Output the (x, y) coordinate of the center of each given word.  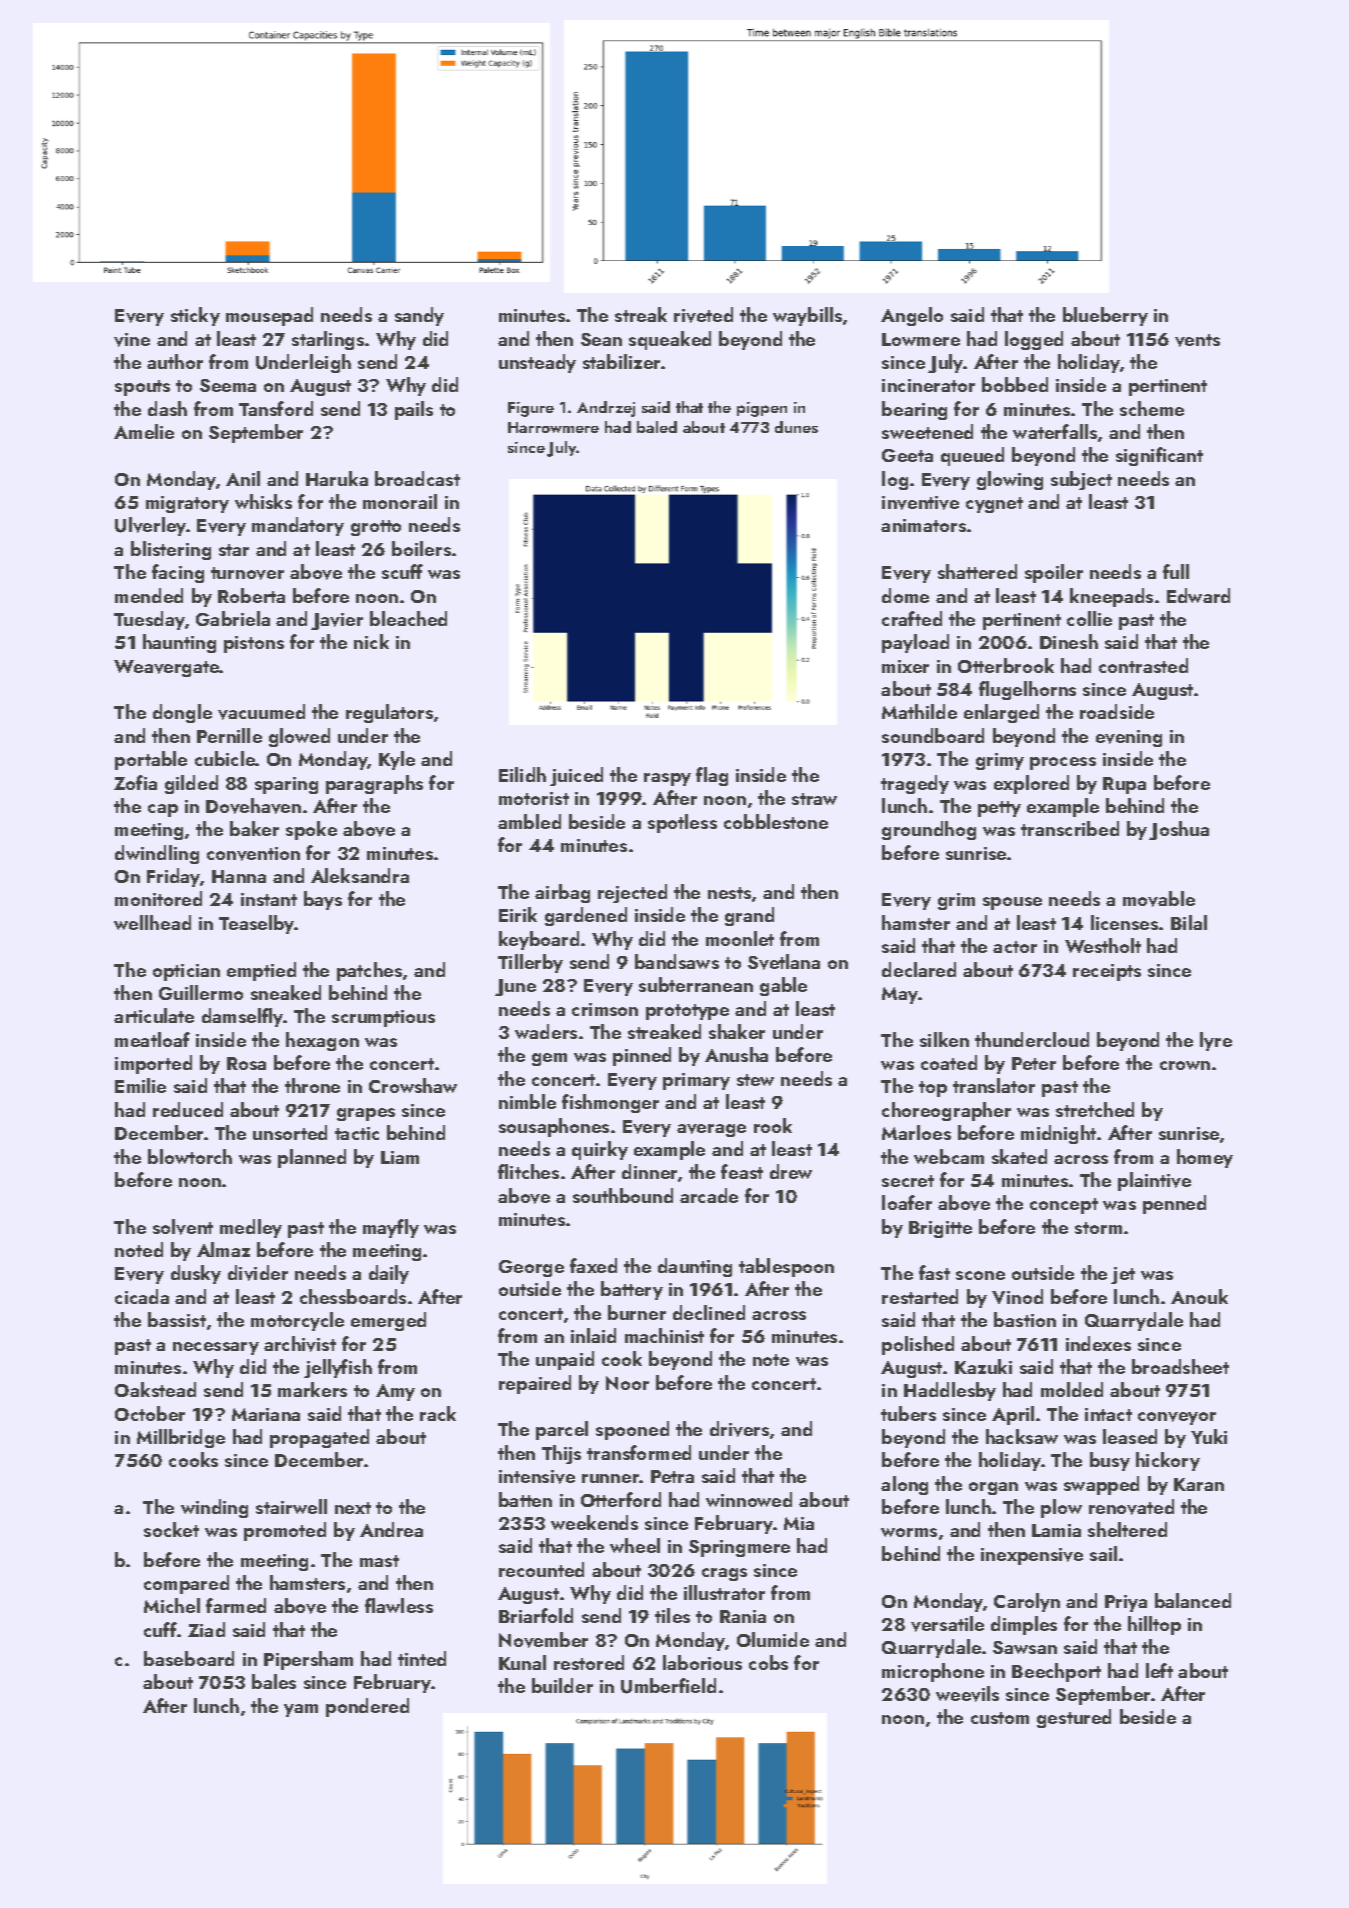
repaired (535, 1384)
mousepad (269, 316)
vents (1197, 340)
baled (657, 427)
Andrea (391, 1529)
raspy (667, 779)
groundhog (929, 830)
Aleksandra (360, 875)
